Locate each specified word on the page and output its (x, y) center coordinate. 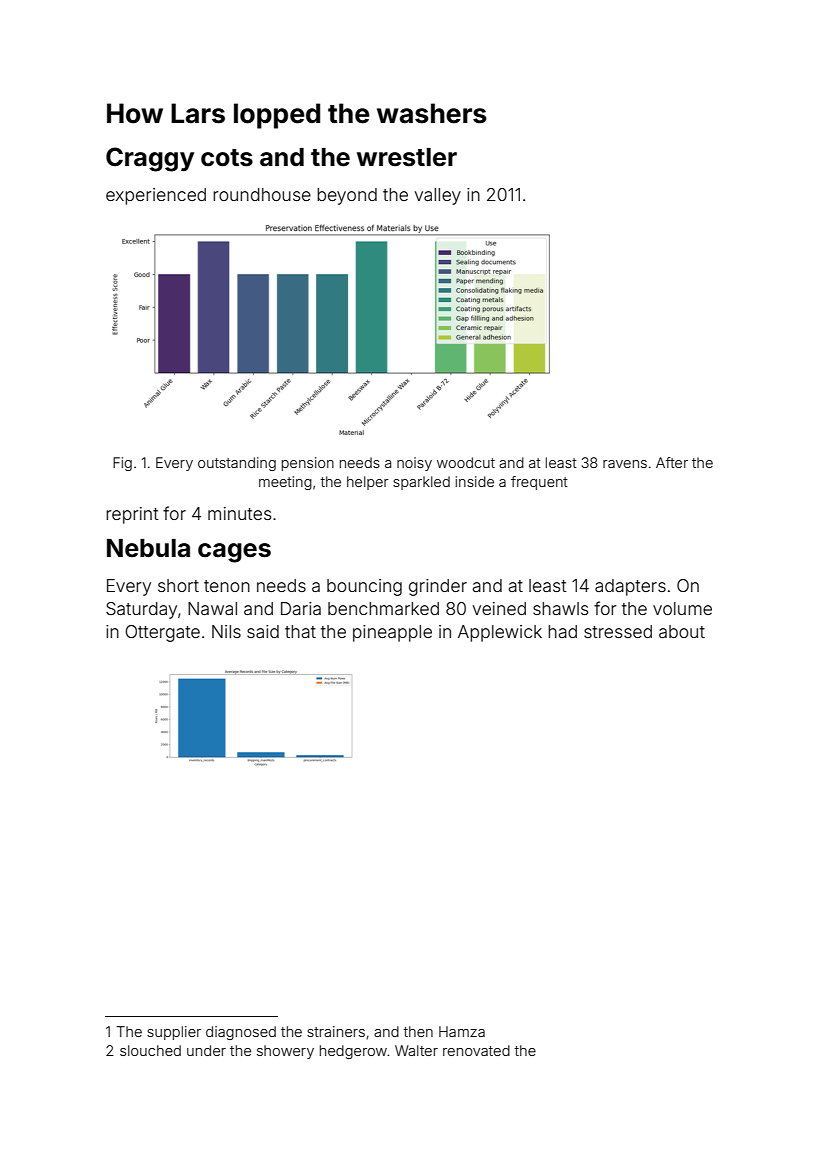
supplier (174, 1033)
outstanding (237, 464)
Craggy (150, 159)
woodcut (466, 462)
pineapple (392, 633)
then (418, 1031)
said (263, 631)
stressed (618, 631)
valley (438, 196)
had (562, 631)
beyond (347, 196)
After (672, 462)
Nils (226, 631)
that (300, 631)
